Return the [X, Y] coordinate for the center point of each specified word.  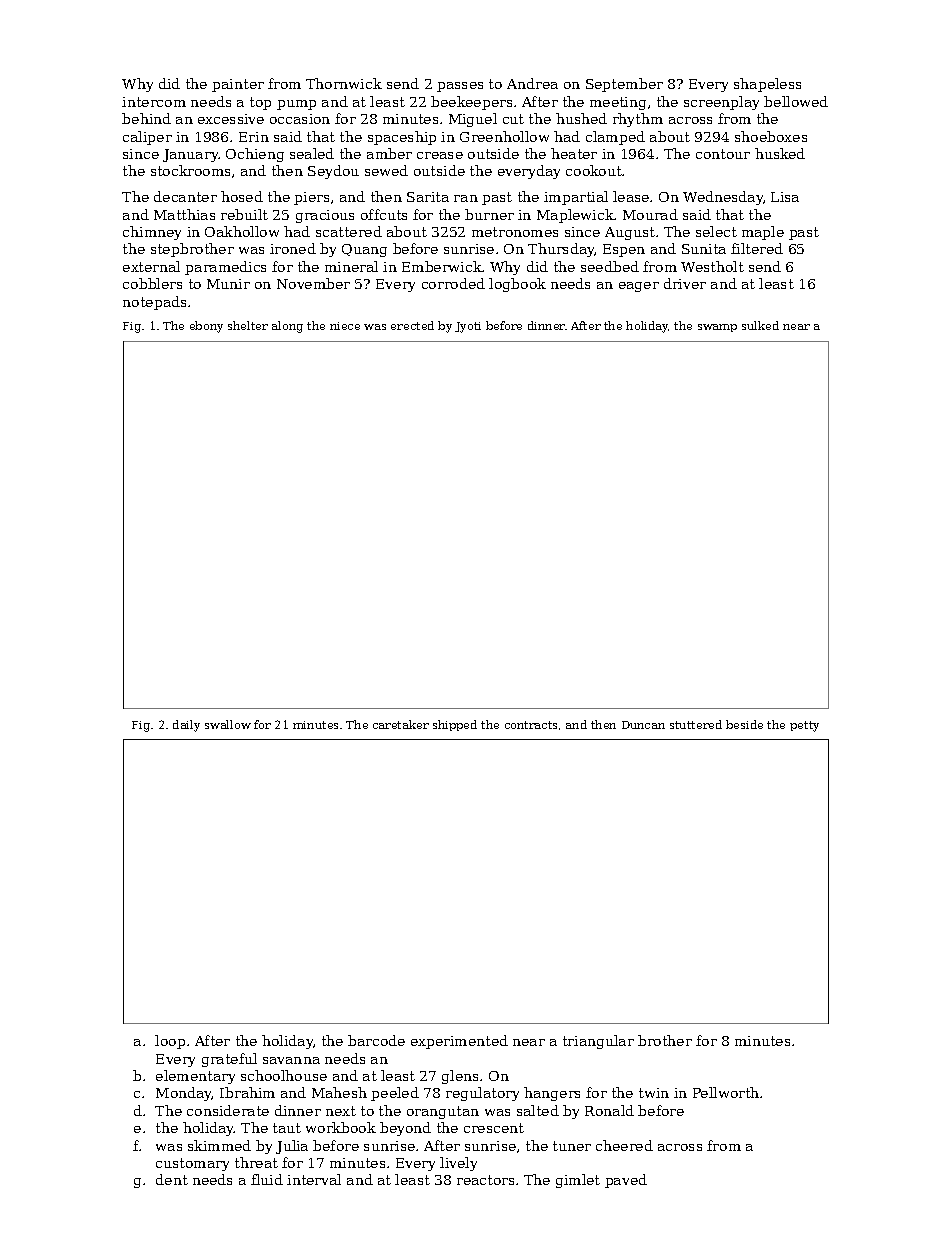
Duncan [643, 725]
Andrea [532, 83]
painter [238, 85]
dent [172, 1179]
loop [170, 1042]
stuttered [696, 724]
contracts [531, 725]
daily [186, 726]
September [624, 85]
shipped [455, 725]
